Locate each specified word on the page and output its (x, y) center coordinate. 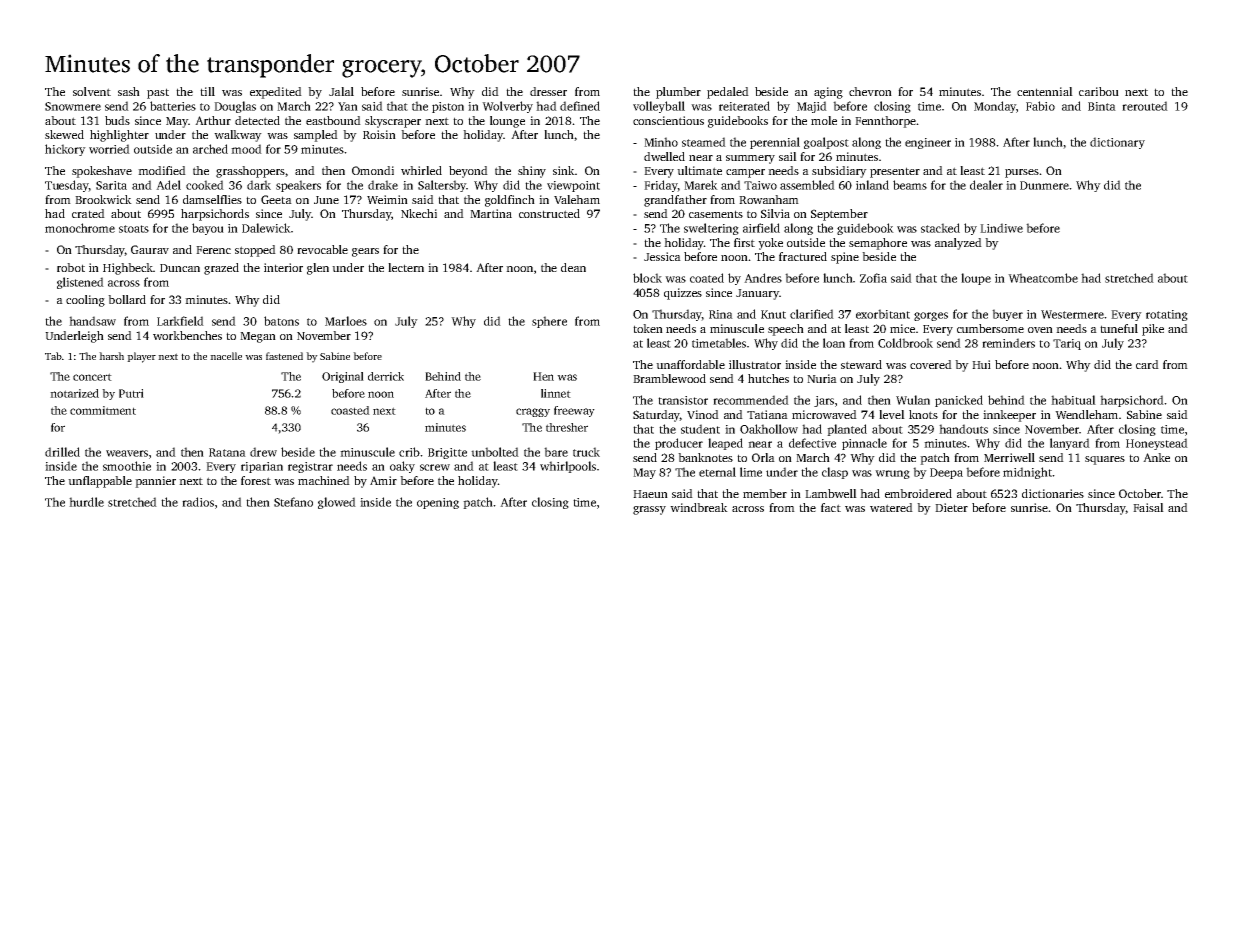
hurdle (86, 502)
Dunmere (1044, 185)
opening (438, 503)
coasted (350, 410)
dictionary (1117, 143)
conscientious (668, 120)
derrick (386, 376)
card (1147, 364)
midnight (1028, 473)
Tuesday (67, 186)
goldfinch (510, 201)
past (158, 93)
